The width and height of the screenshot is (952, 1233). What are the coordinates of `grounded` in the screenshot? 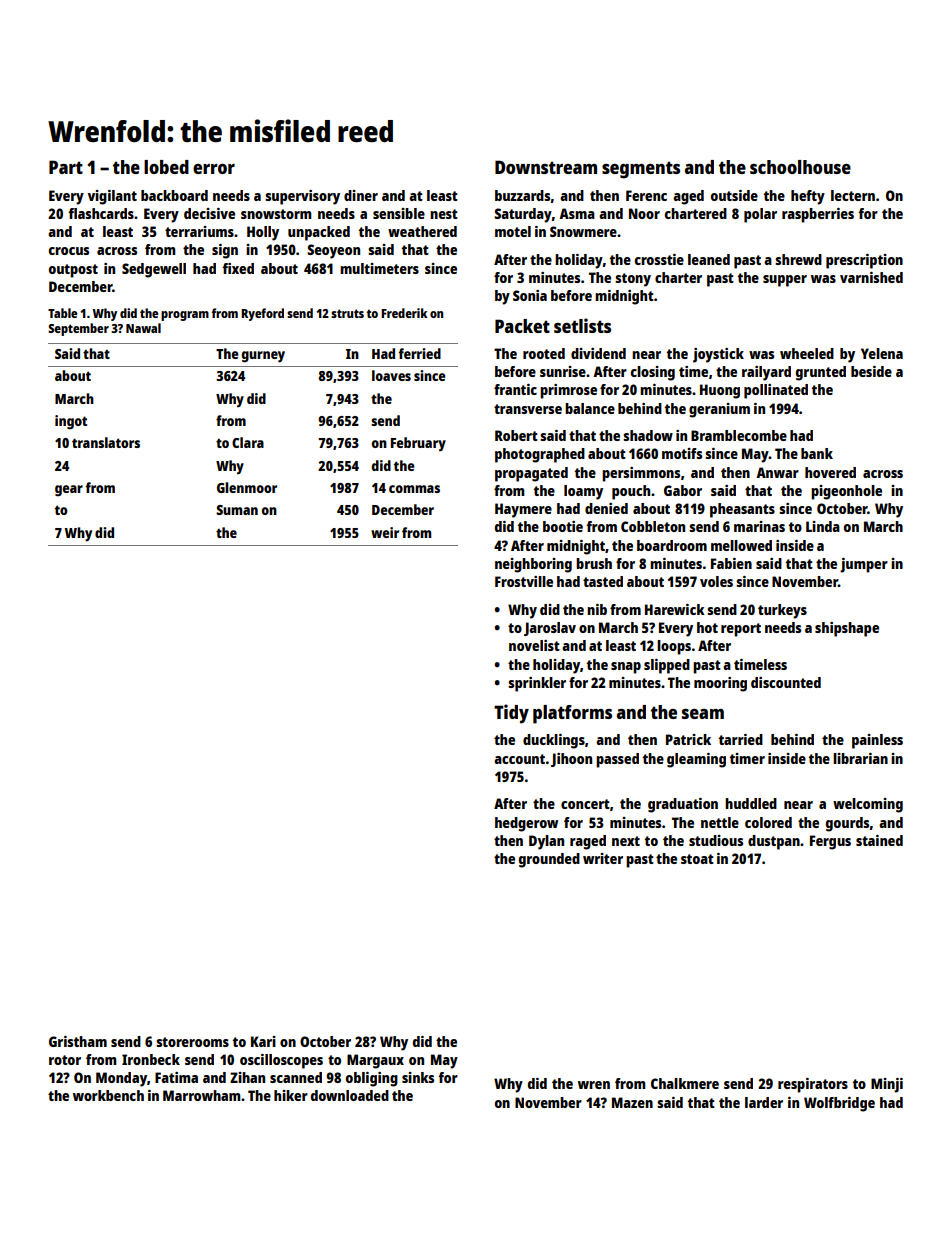 It's located at (549, 860).
